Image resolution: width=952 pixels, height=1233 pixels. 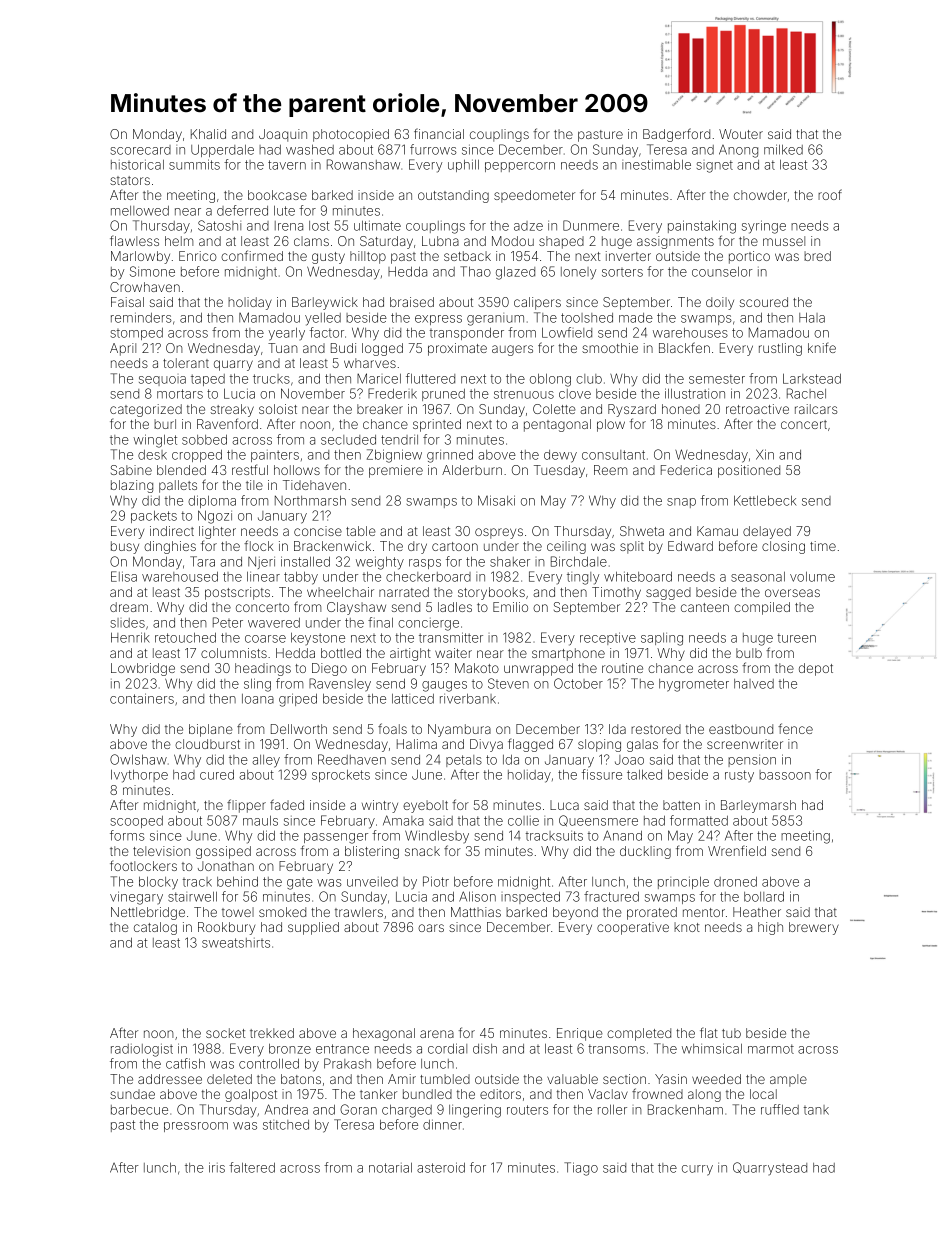 What do you see at coordinates (278, 409) in the screenshot?
I see `soloist` at bounding box center [278, 409].
